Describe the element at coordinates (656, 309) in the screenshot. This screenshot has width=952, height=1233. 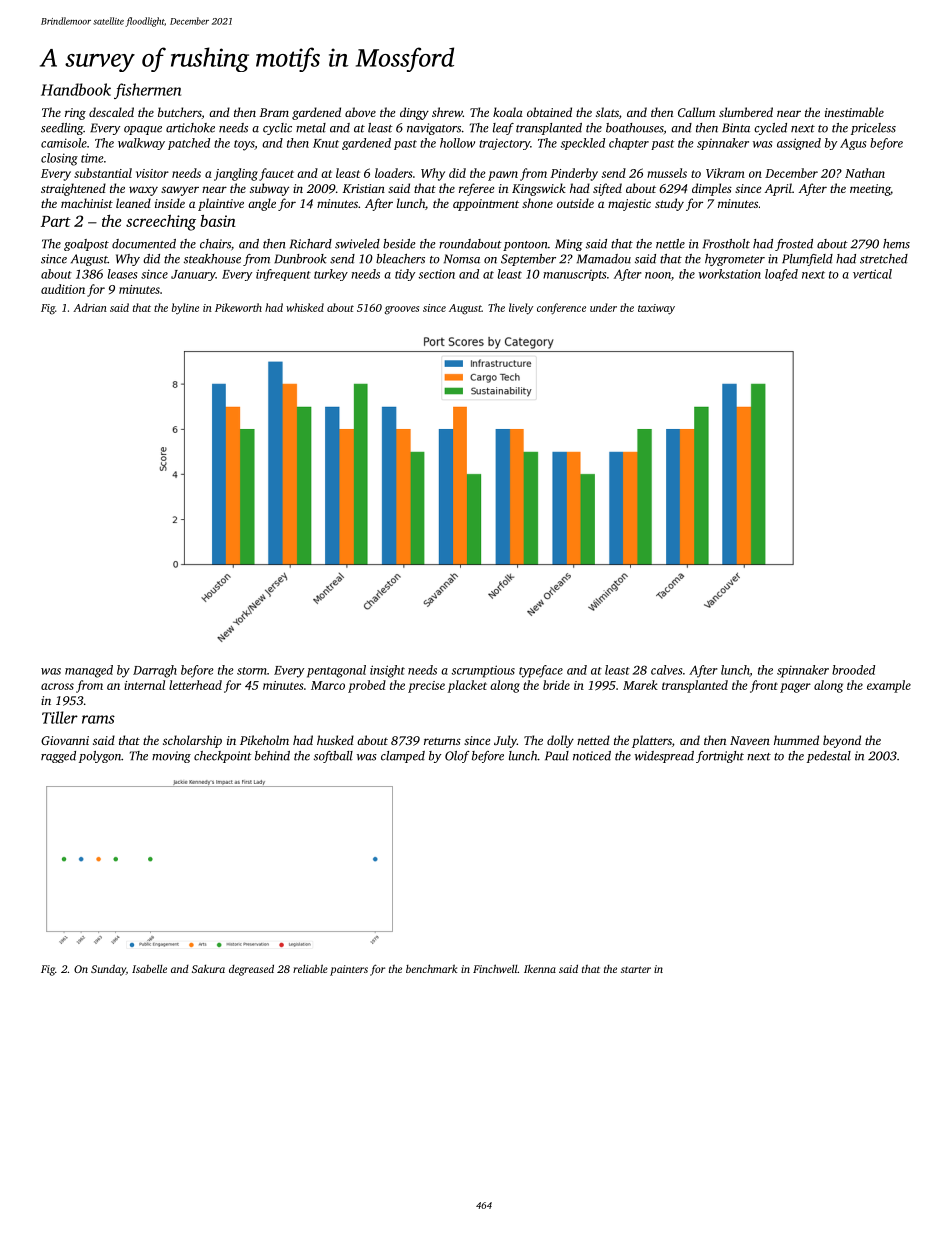
I see `taxiway` at that location.
